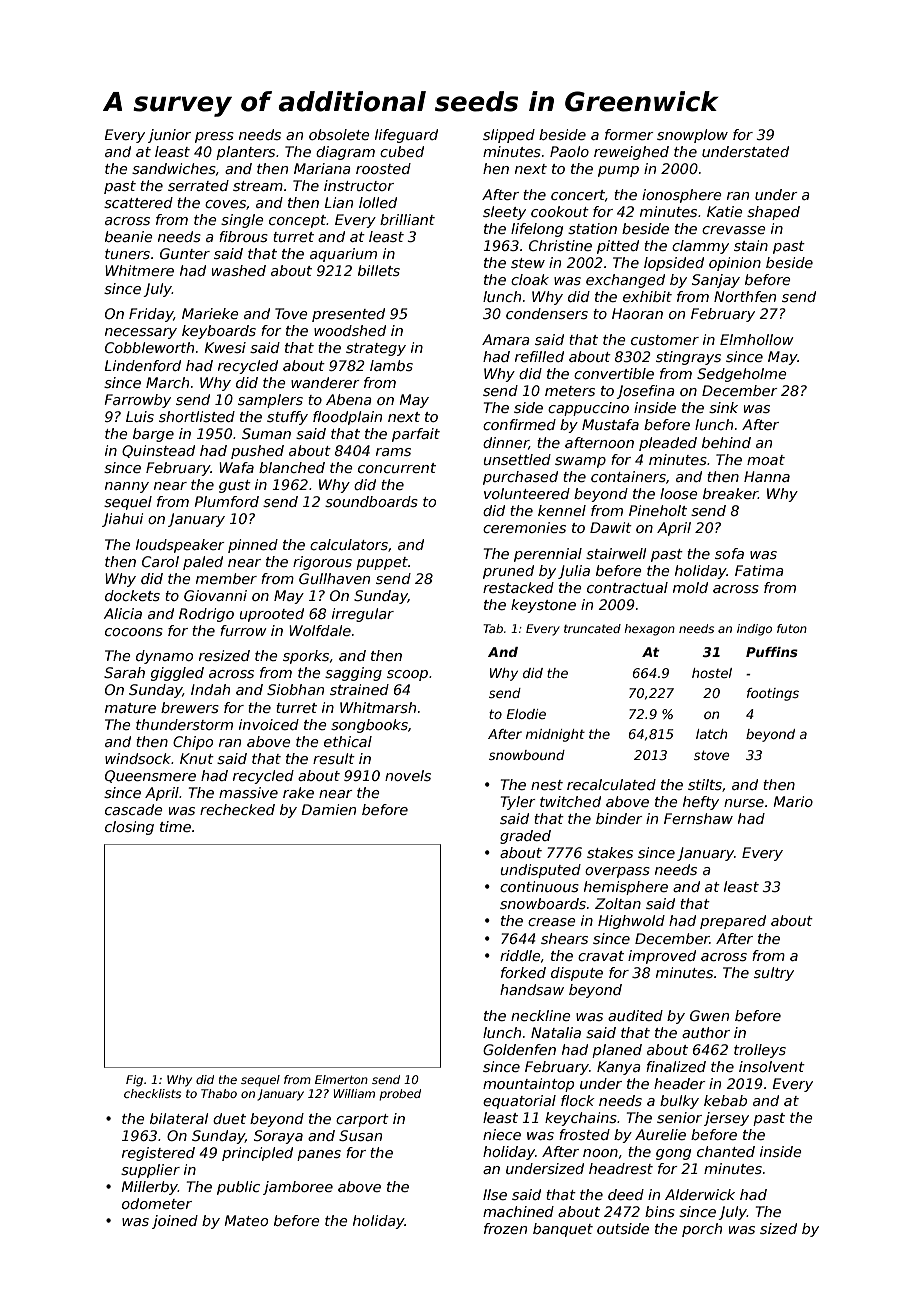  What do you see at coordinates (359, 689) in the screenshot?
I see `strained` at bounding box center [359, 689].
